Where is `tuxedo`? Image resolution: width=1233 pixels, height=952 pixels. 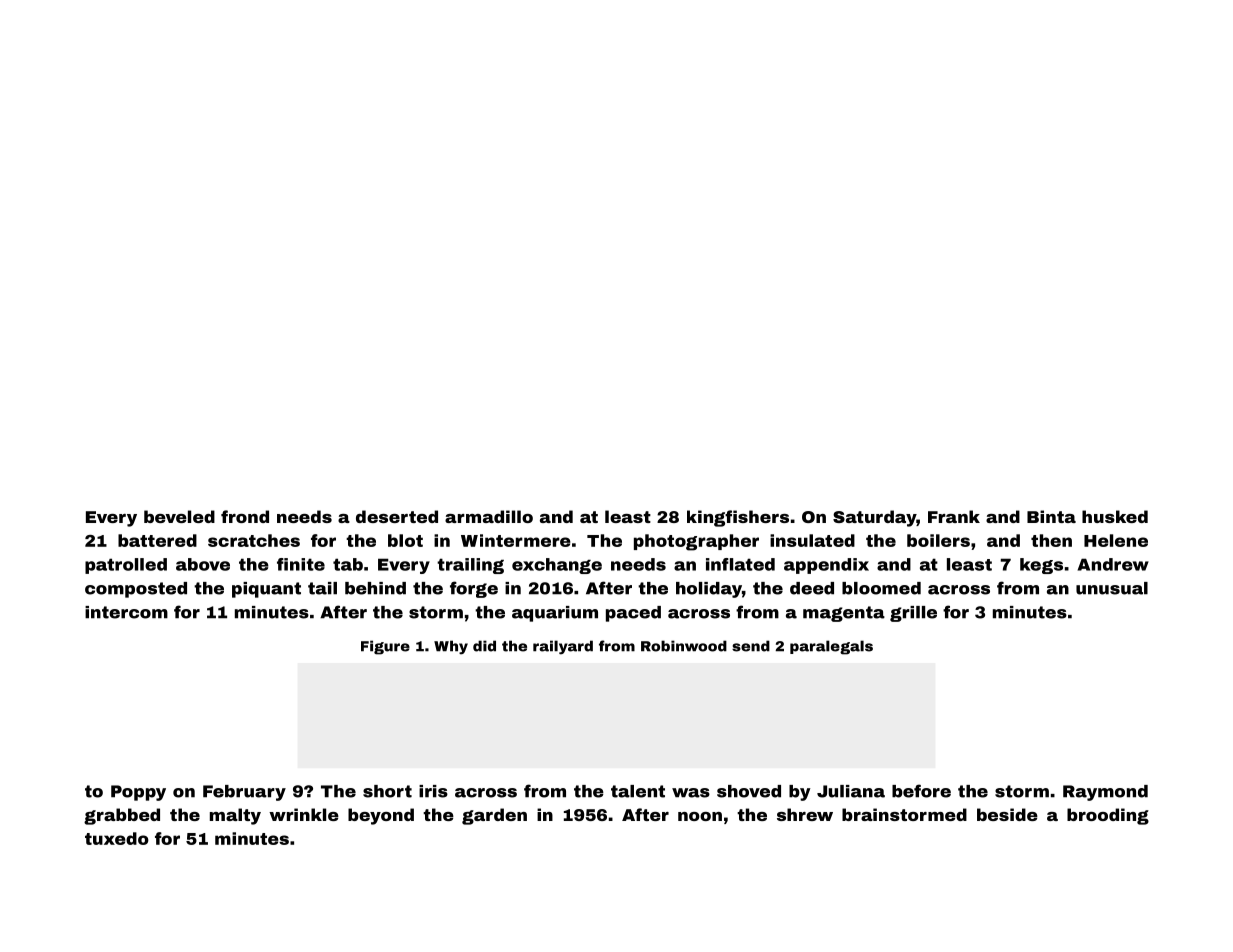 tuxedo is located at coordinates (117, 838).
